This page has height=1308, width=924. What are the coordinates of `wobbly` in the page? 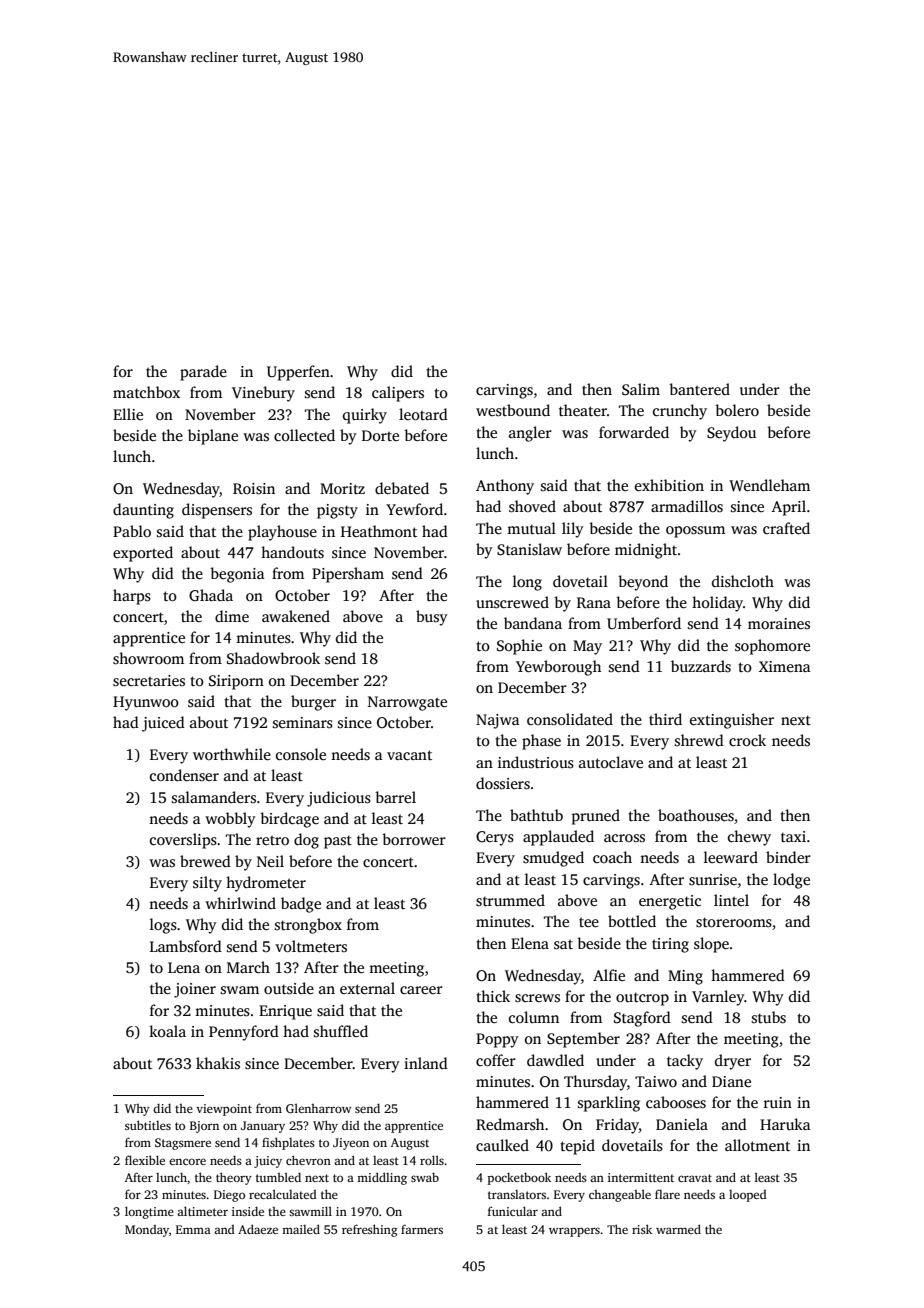 It's located at (230, 820).
